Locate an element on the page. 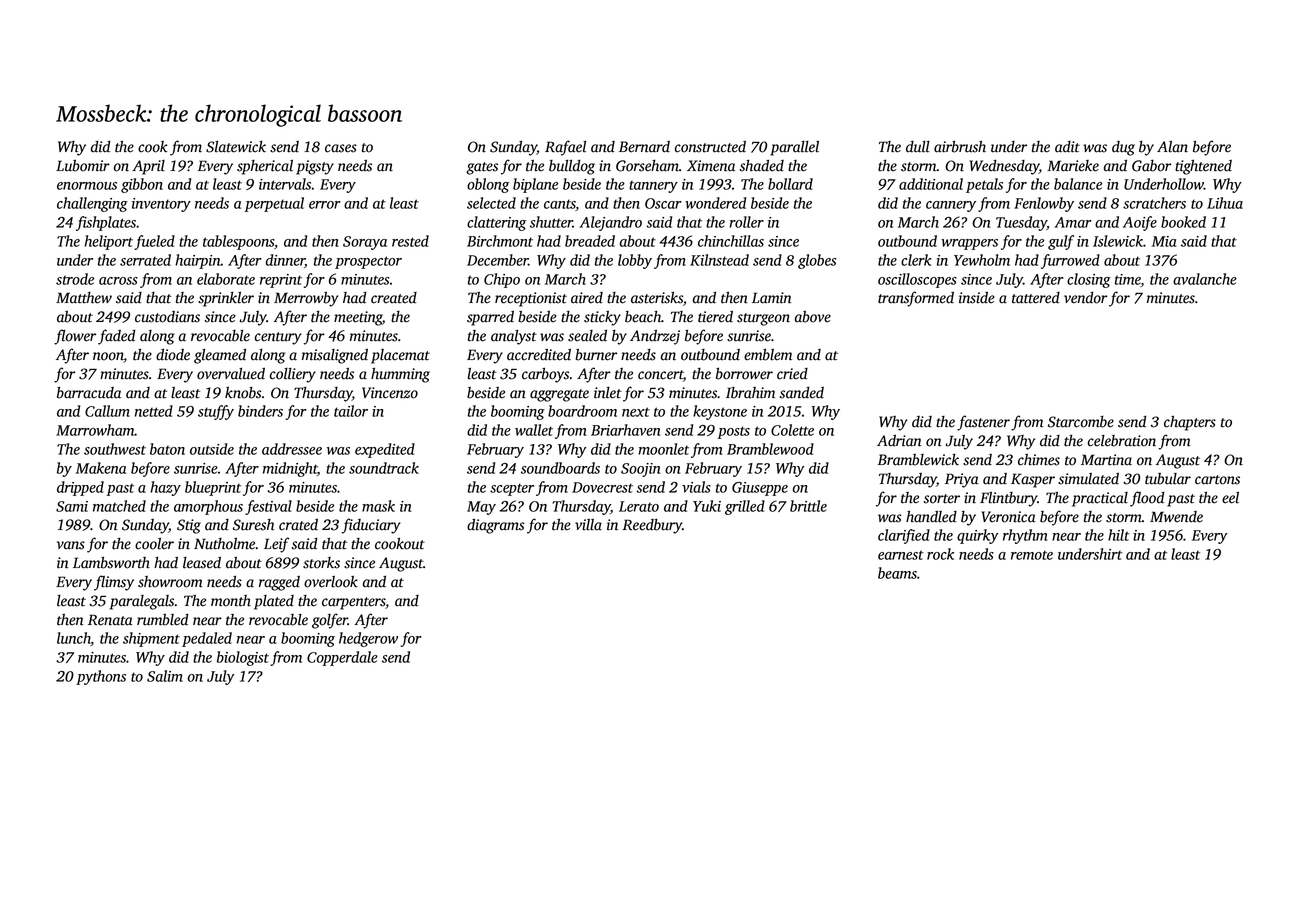 Image resolution: width=1308 pixels, height=924 pixels. Lubomir is located at coordinates (83, 166).
